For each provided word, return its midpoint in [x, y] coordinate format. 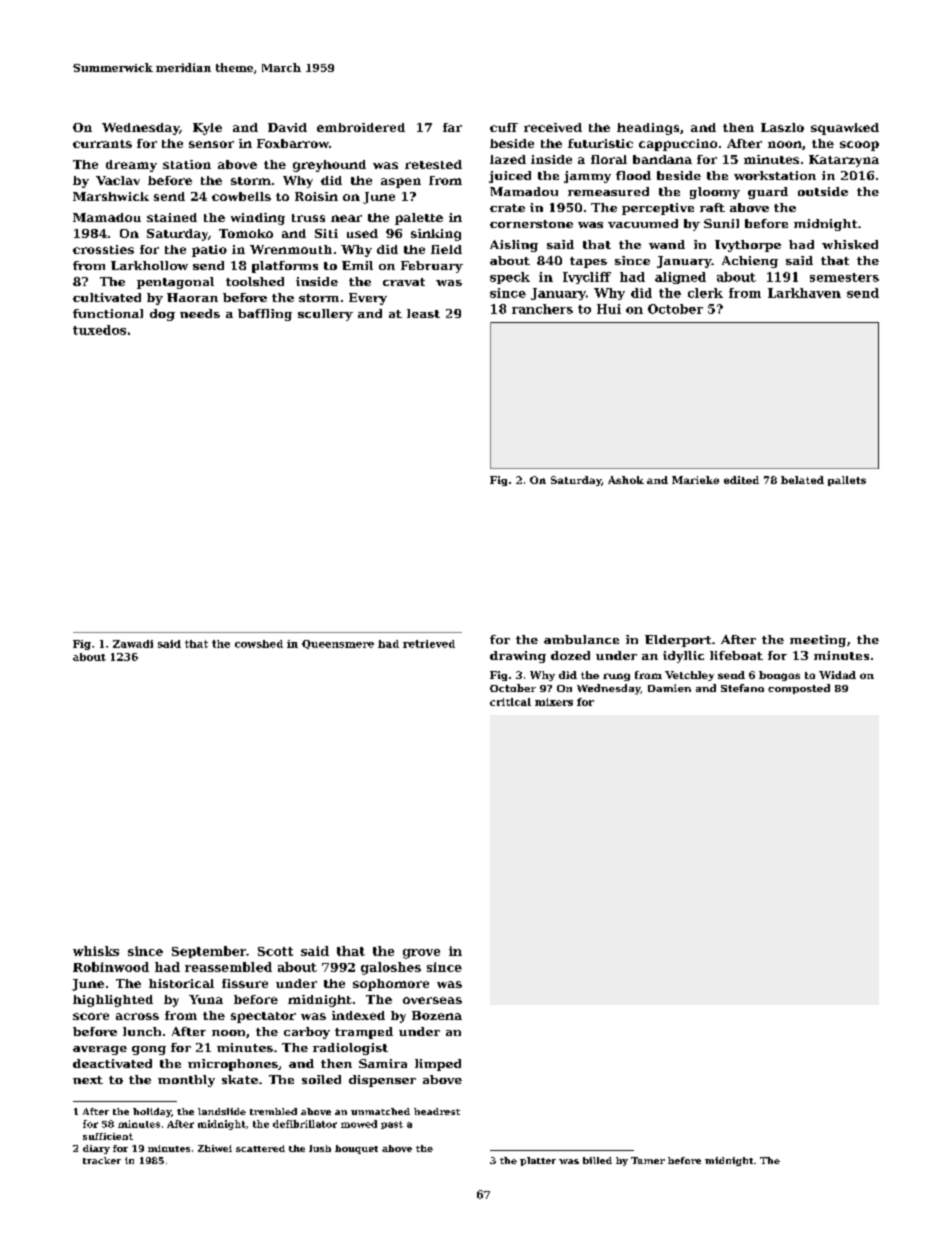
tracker [102, 1160]
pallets [847, 481]
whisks [96, 951]
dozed [570, 655]
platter [538, 1161]
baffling [265, 315]
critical [510, 702]
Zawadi [133, 644]
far [452, 127]
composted [799, 689]
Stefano [742, 688]
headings [648, 129]
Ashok [626, 480]
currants [102, 144]
